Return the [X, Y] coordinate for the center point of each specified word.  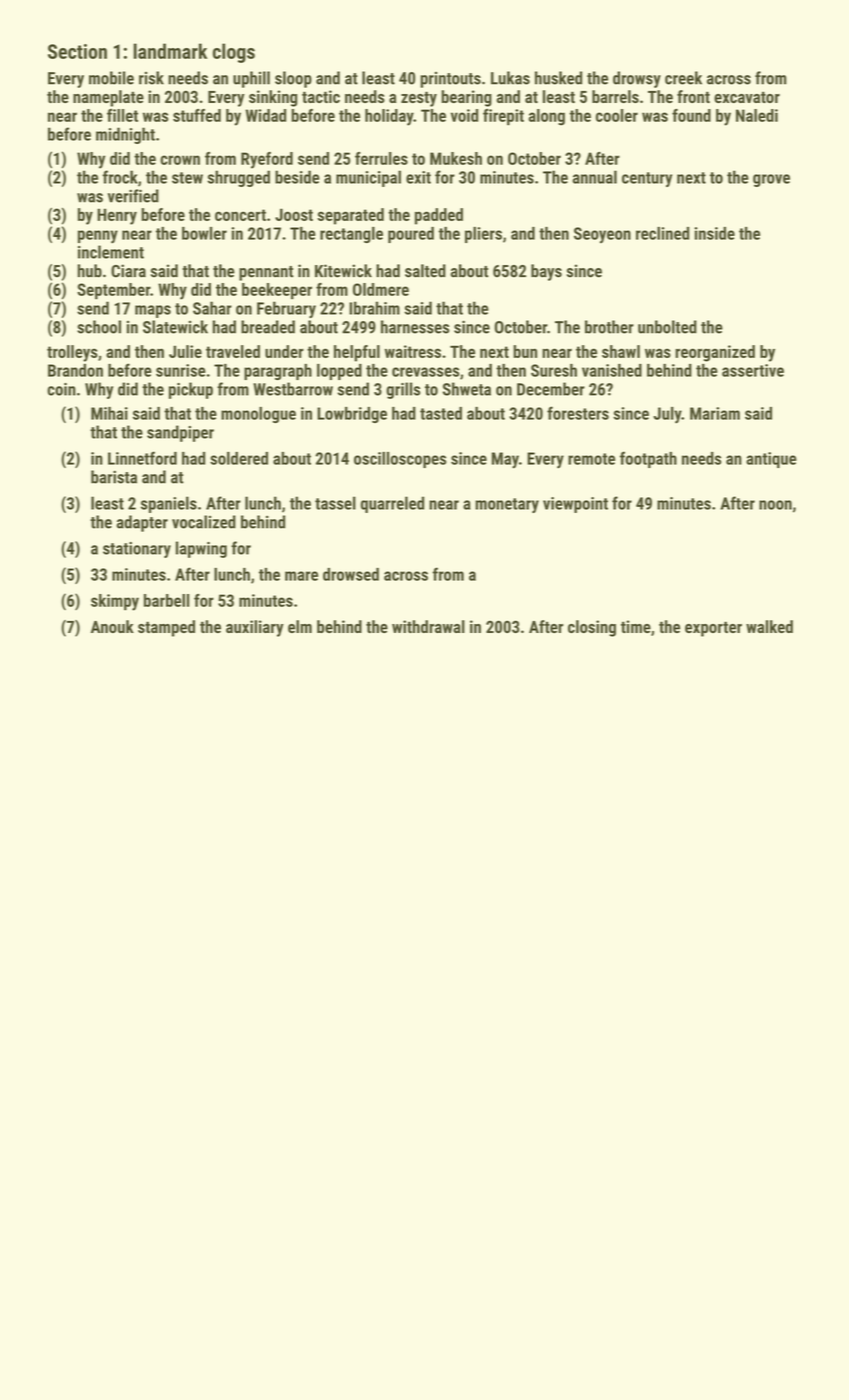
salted [425, 271]
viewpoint [575, 505]
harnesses [415, 327]
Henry [117, 216]
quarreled [392, 504]
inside [714, 233]
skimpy [115, 602]
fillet [122, 115]
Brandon [75, 370]
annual [594, 177]
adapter [142, 523]
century [647, 179]
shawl [621, 351]
